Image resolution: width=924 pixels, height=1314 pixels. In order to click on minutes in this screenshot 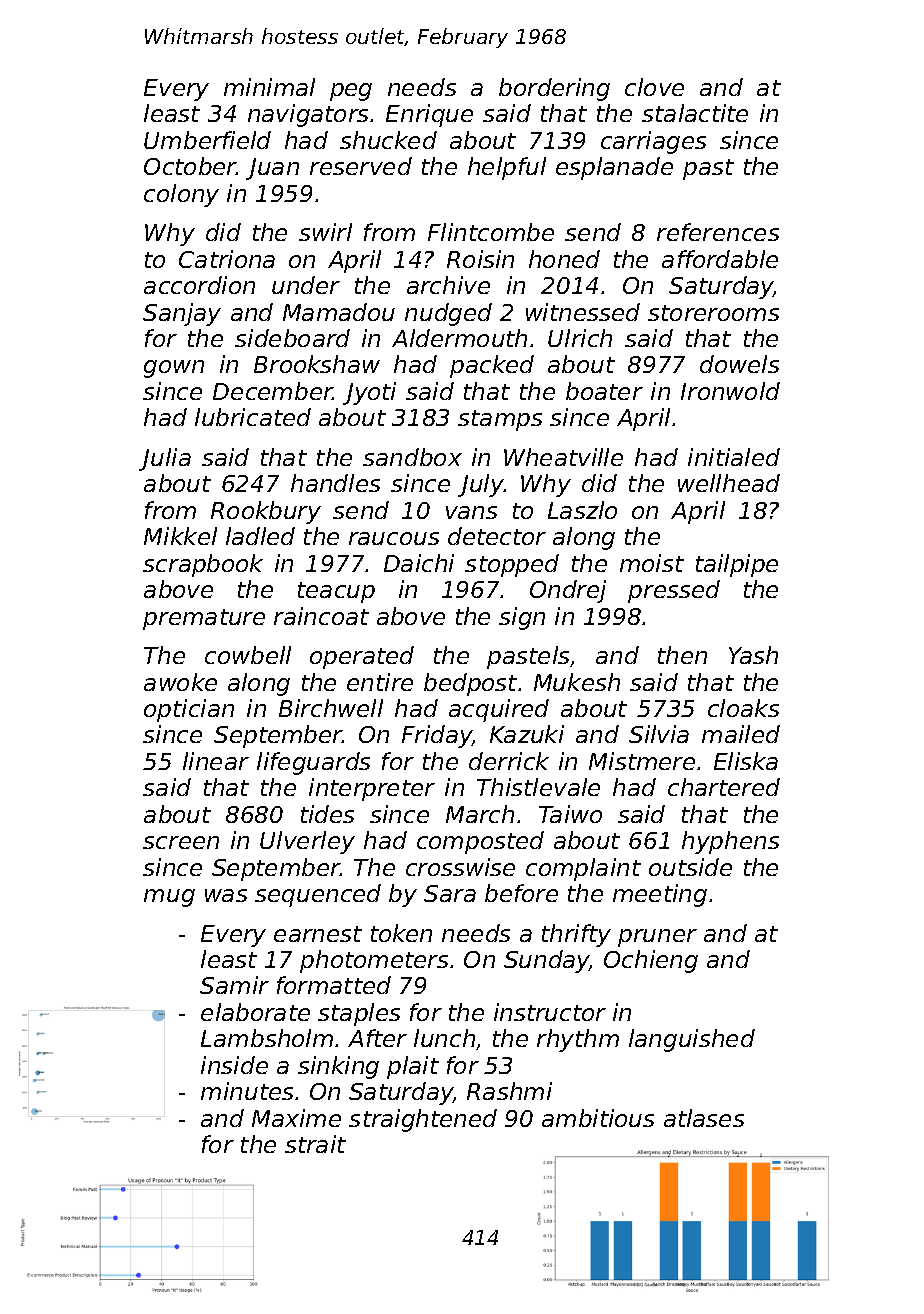, I will do `click(247, 1091)`.
